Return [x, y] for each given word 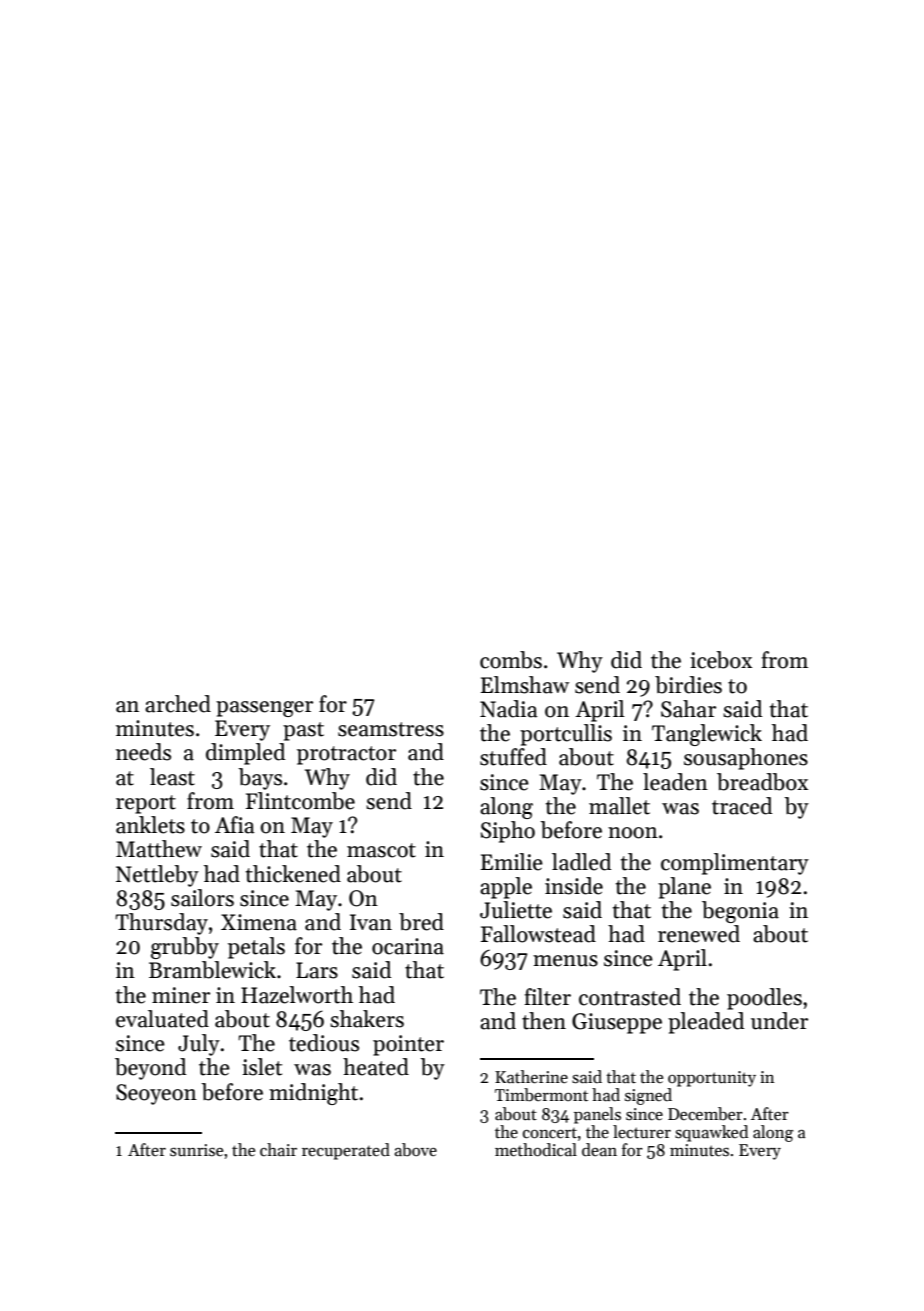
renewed [699, 934]
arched [178, 704]
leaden [675, 782]
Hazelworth [297, 995]
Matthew [159, 849]
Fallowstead [538, 934]
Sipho [508, 832]
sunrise [196, 1150]
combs [511, 660]
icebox [721, 660]
